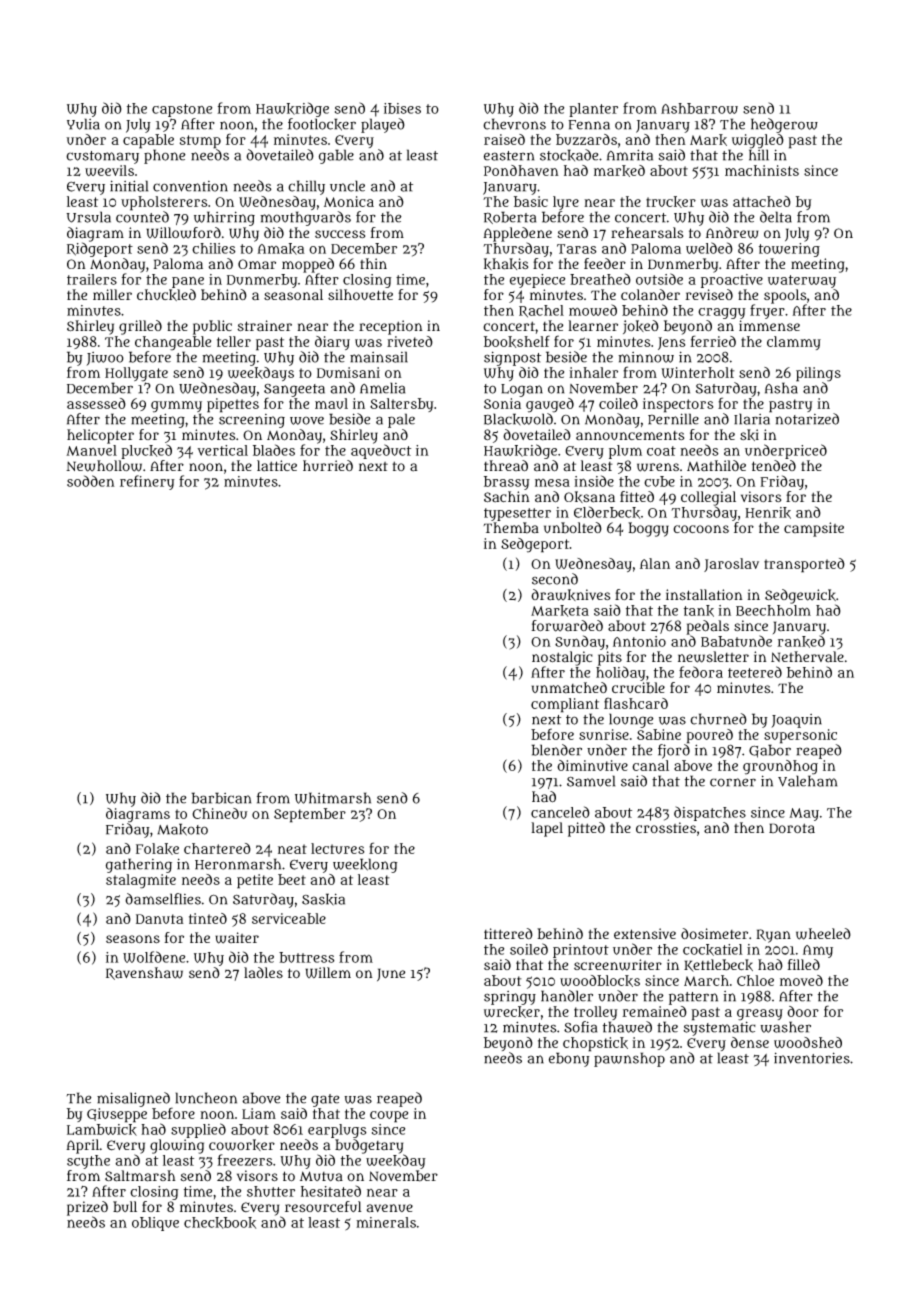 The width and height of the screenshot is (924, 1308). I want to click on barbican, so click(221, 798).
